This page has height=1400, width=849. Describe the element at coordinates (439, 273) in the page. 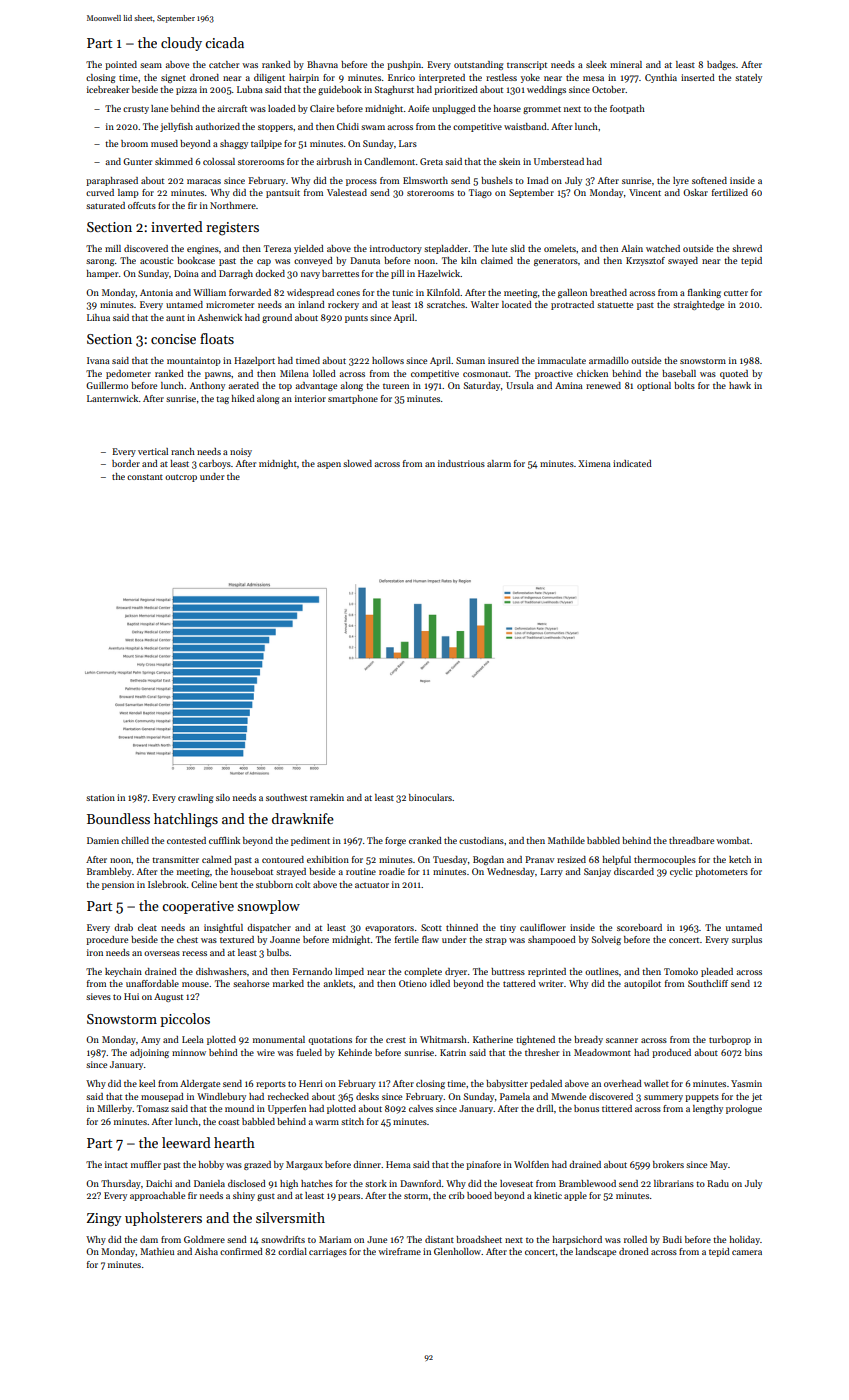

I see `Hazelwick` at that location.
